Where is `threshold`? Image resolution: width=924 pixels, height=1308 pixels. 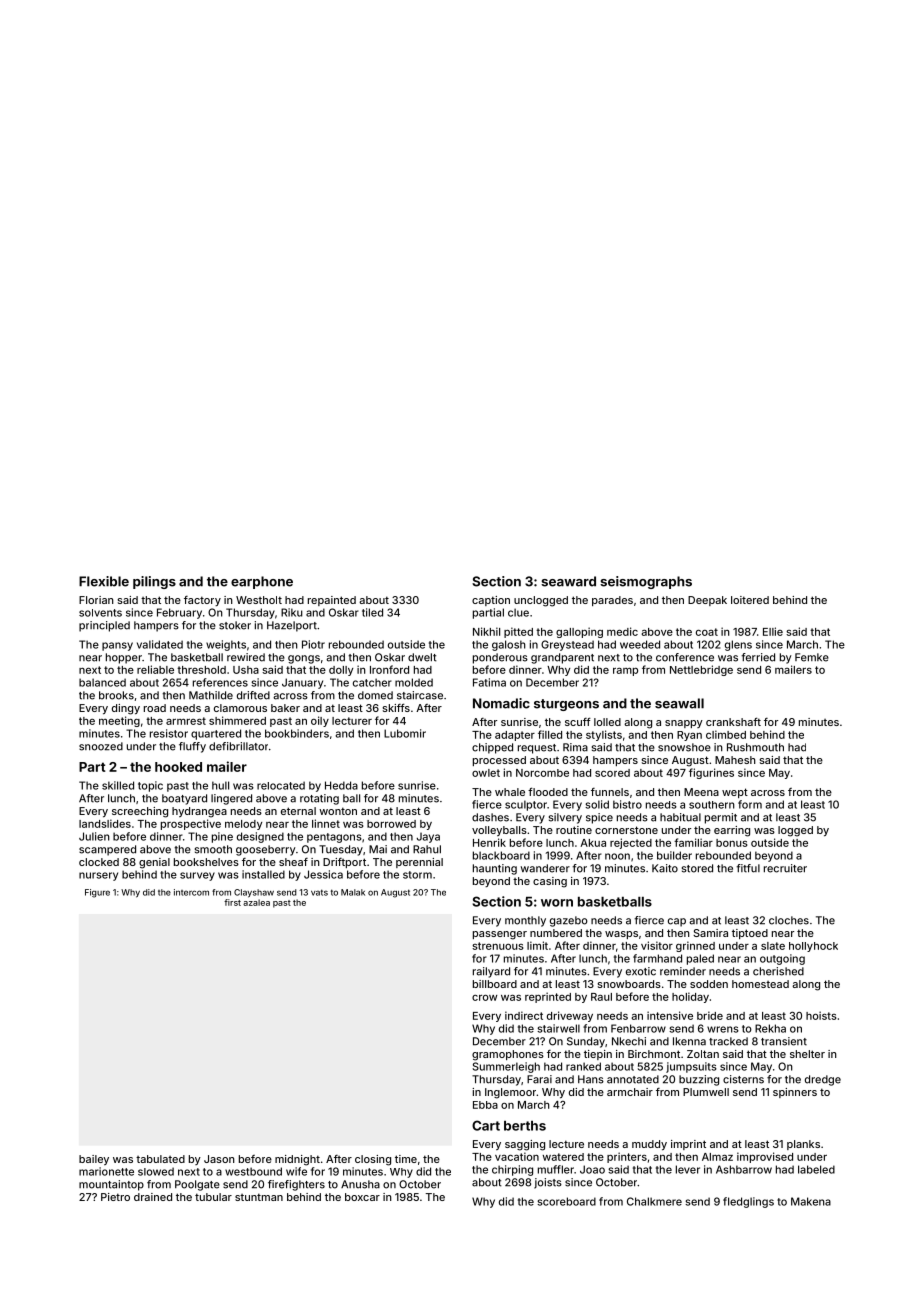 threshold is located at coordinates (201, 670).
